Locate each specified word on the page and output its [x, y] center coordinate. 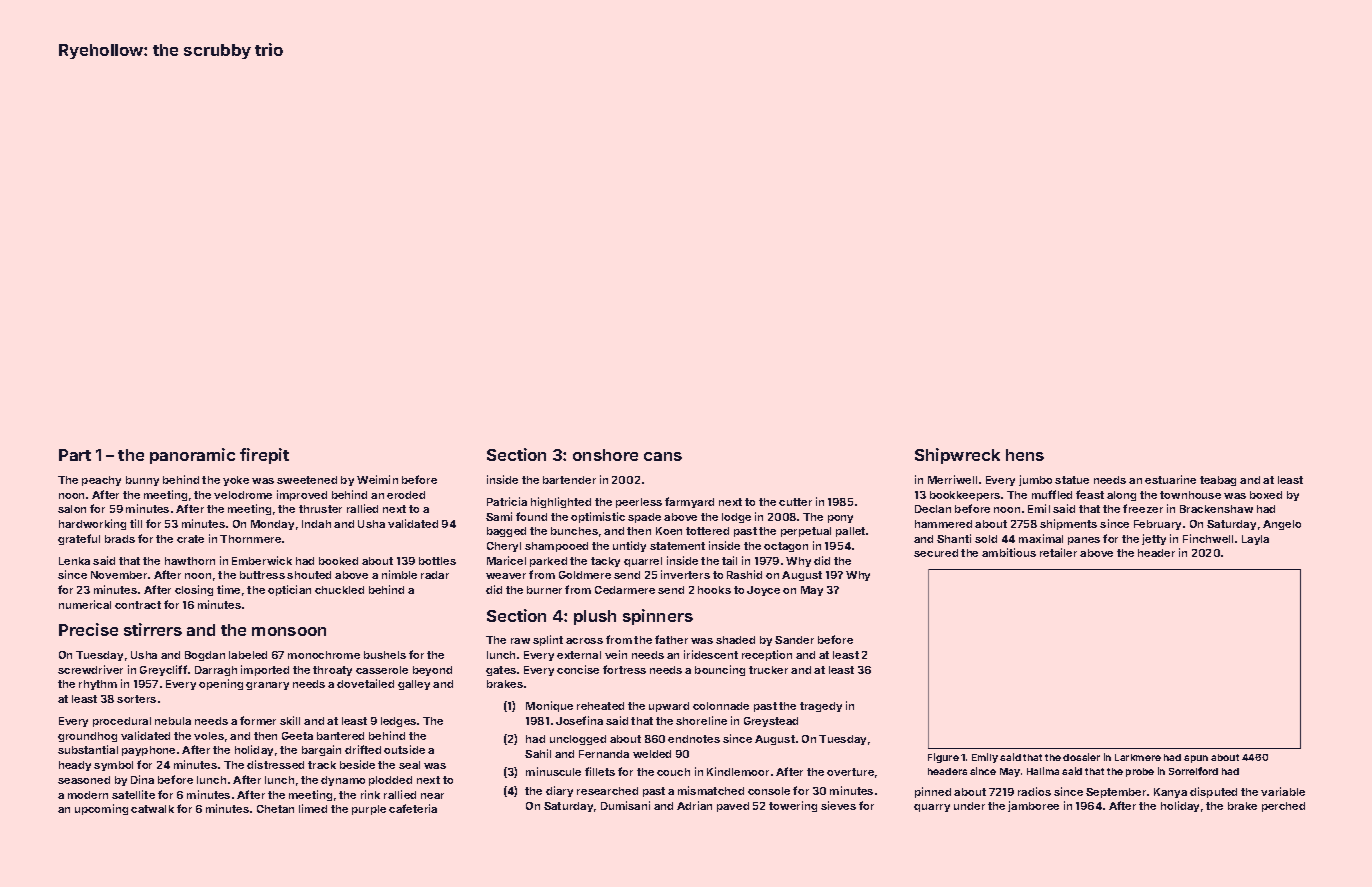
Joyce [763, 591]
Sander [794, 640]
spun [1196, 759]
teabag [1218, 481]
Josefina [579, 720]
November [119, 575]
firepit [264, 456]
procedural [122, 722]
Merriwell [952, 479]
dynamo [343, 781]
